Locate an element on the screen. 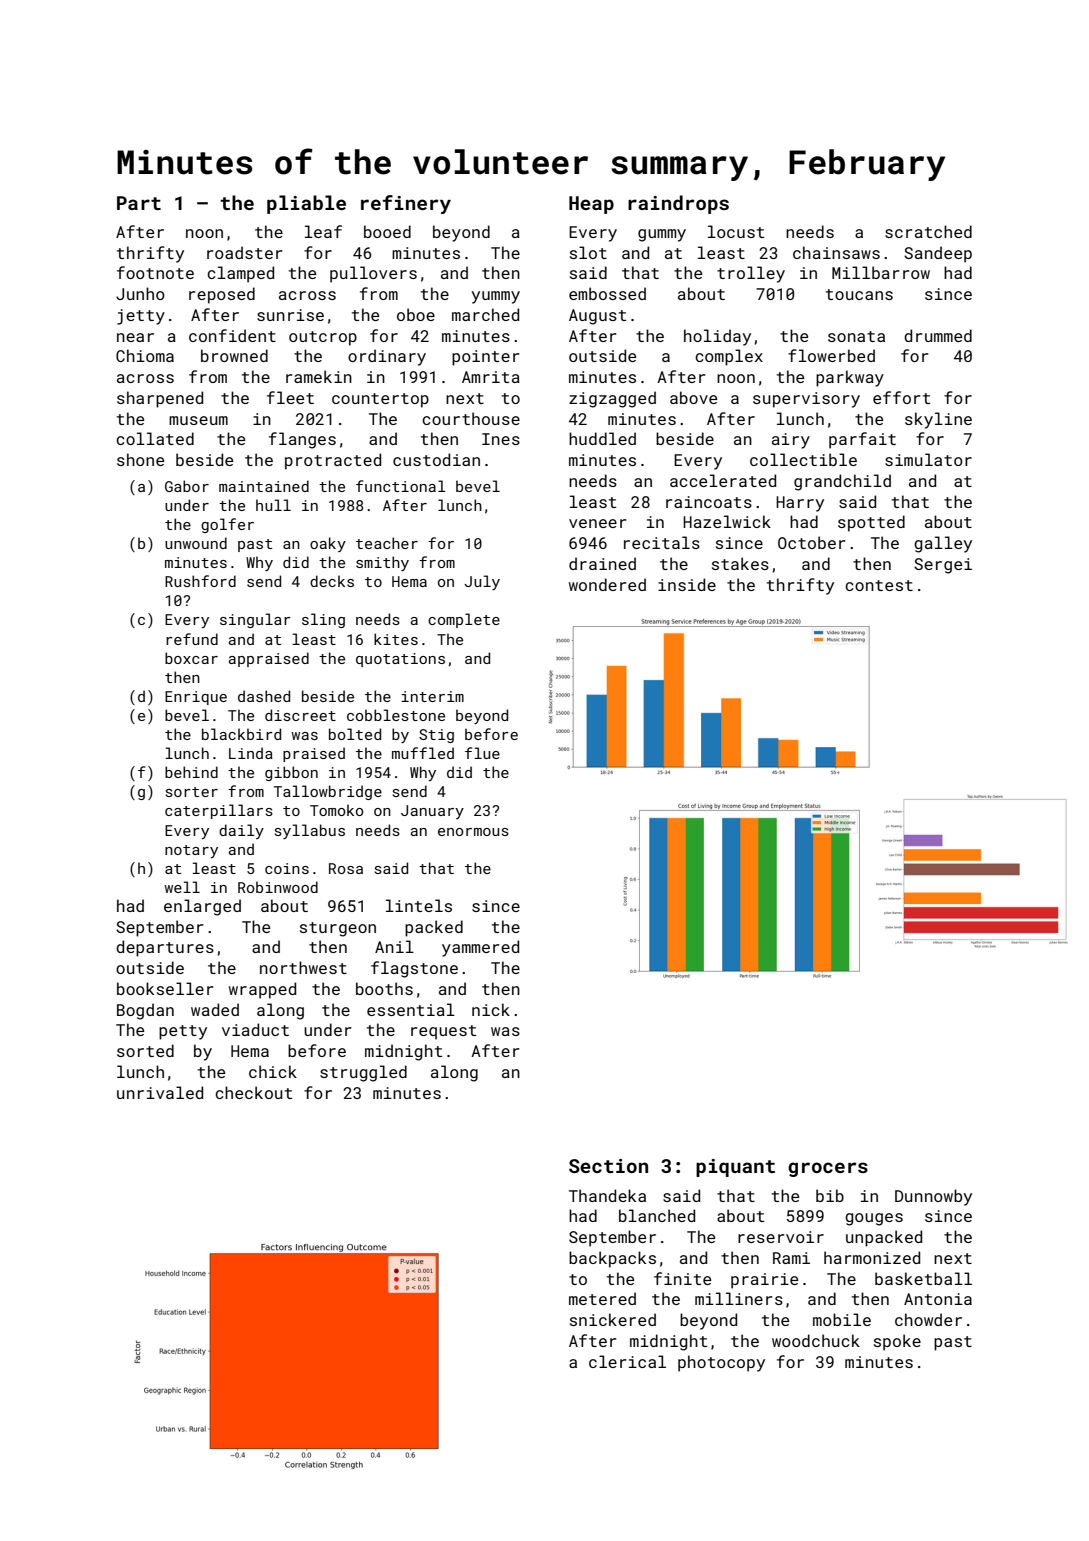  complete is located at coordinates (464, 620).
